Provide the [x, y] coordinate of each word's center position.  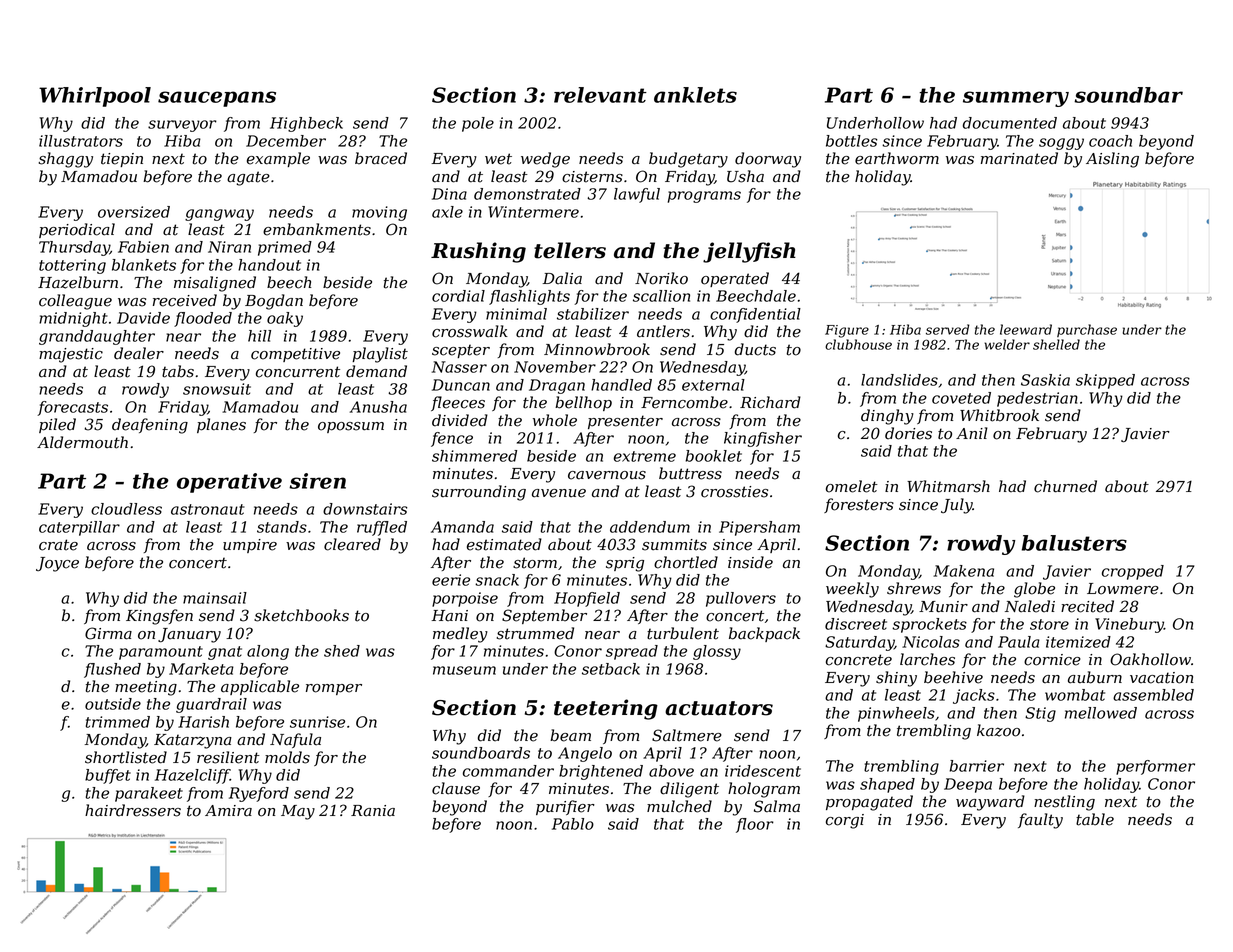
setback [611, 669]
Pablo [573, 824]
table [1095, 819]
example [278, 159]
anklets [695, 95]
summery [1016, 99]
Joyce [57, 564]
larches [927, 659]
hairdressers [133, 810]
